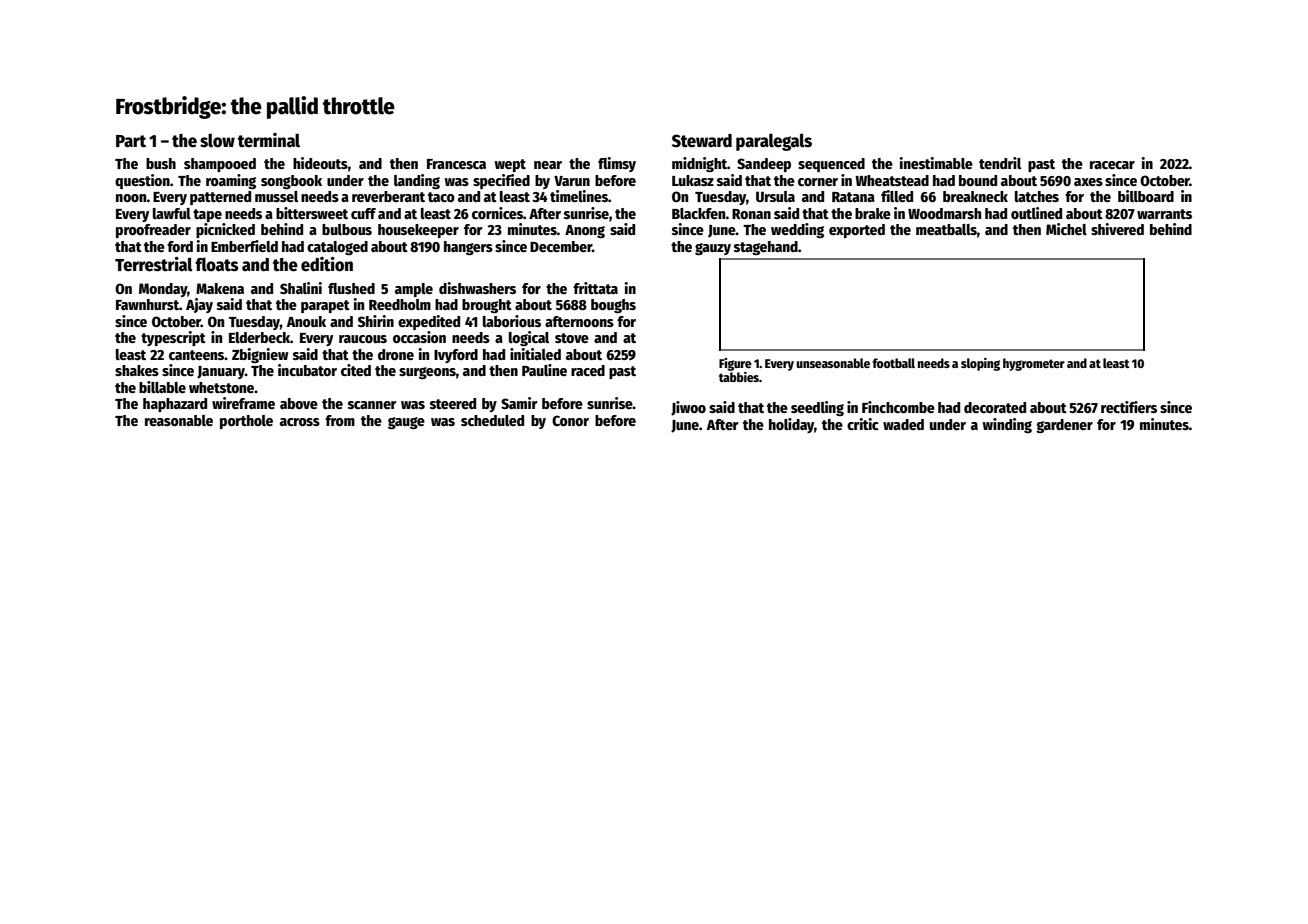 This screenshot has height=924, width=1308. What do you see at coordinates (791, 425) in the screenshot?
I see `holiday` at bounding box center [791, 425].
